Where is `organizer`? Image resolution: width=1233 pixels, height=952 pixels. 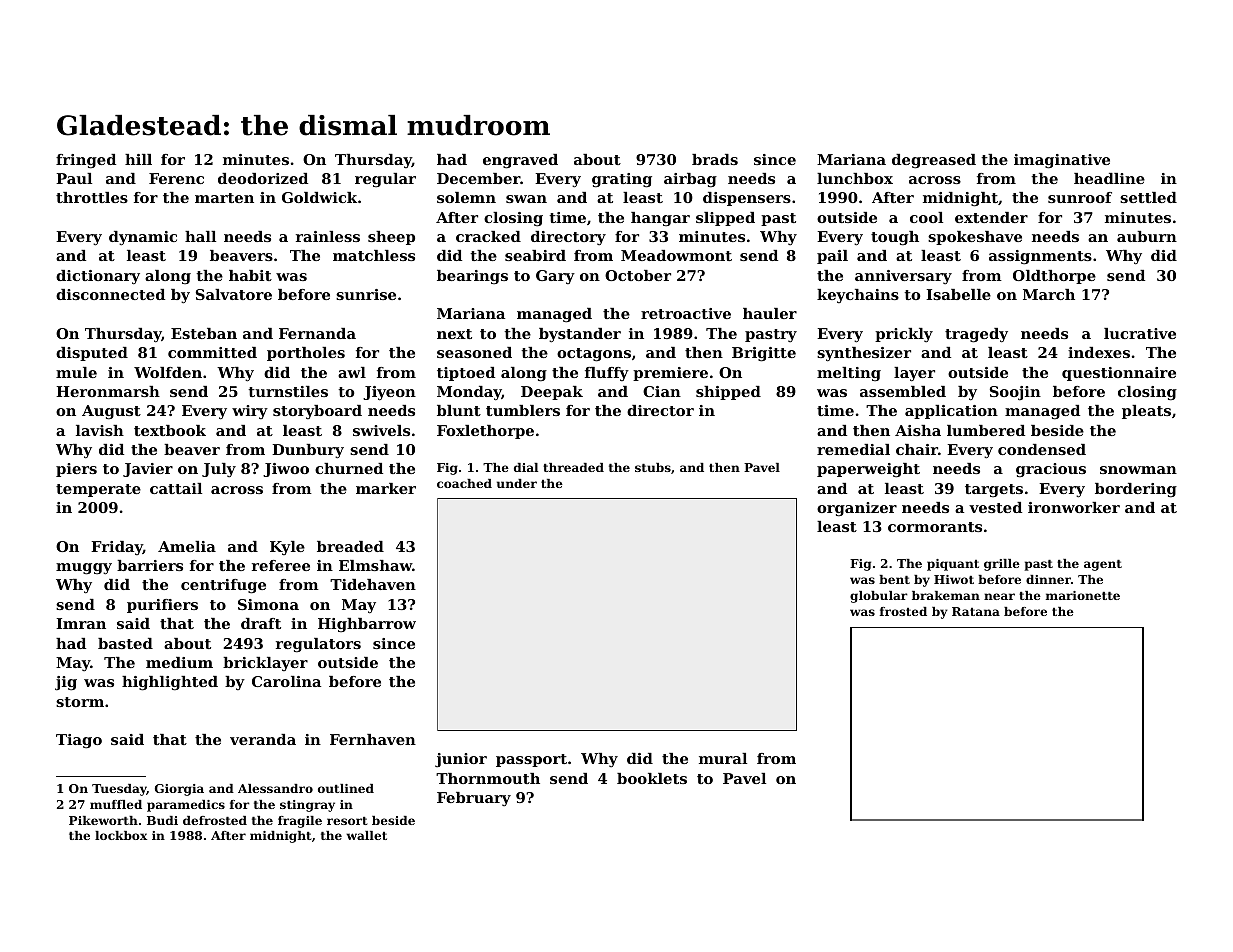
organizer is located at coordinates (857, 509).
